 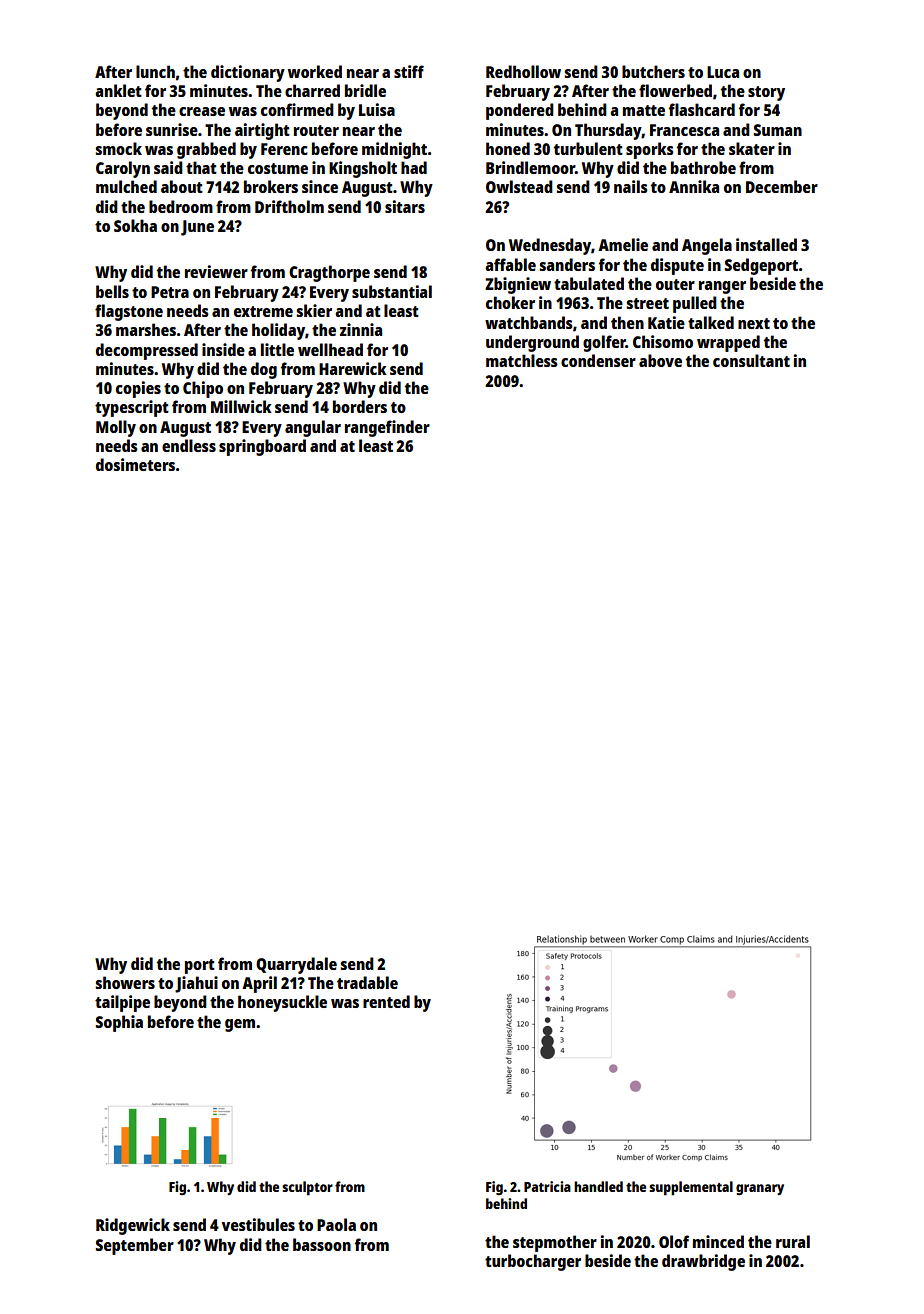 What do you see at coordinates (547, 1186) in the image?
I see `Patricia` at bounding box center [547, 1186].
